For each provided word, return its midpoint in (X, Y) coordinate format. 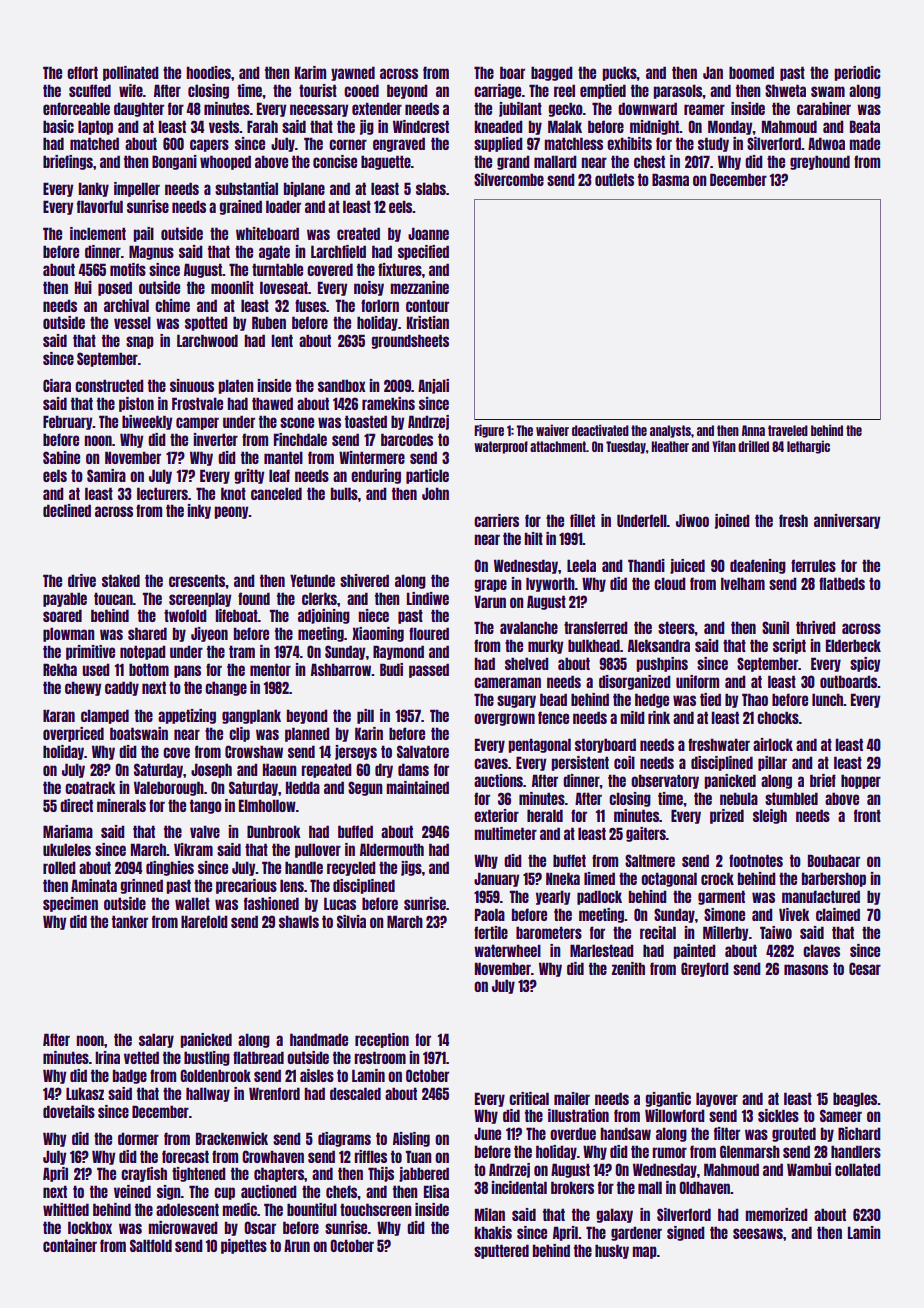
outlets (614, 179)
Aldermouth (392, 849)
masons (806, 969)
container (70, 1245)
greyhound (820, 162)
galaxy (615, 1215)
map (645, 1252)
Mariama (68, 831)
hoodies (209, 72)
